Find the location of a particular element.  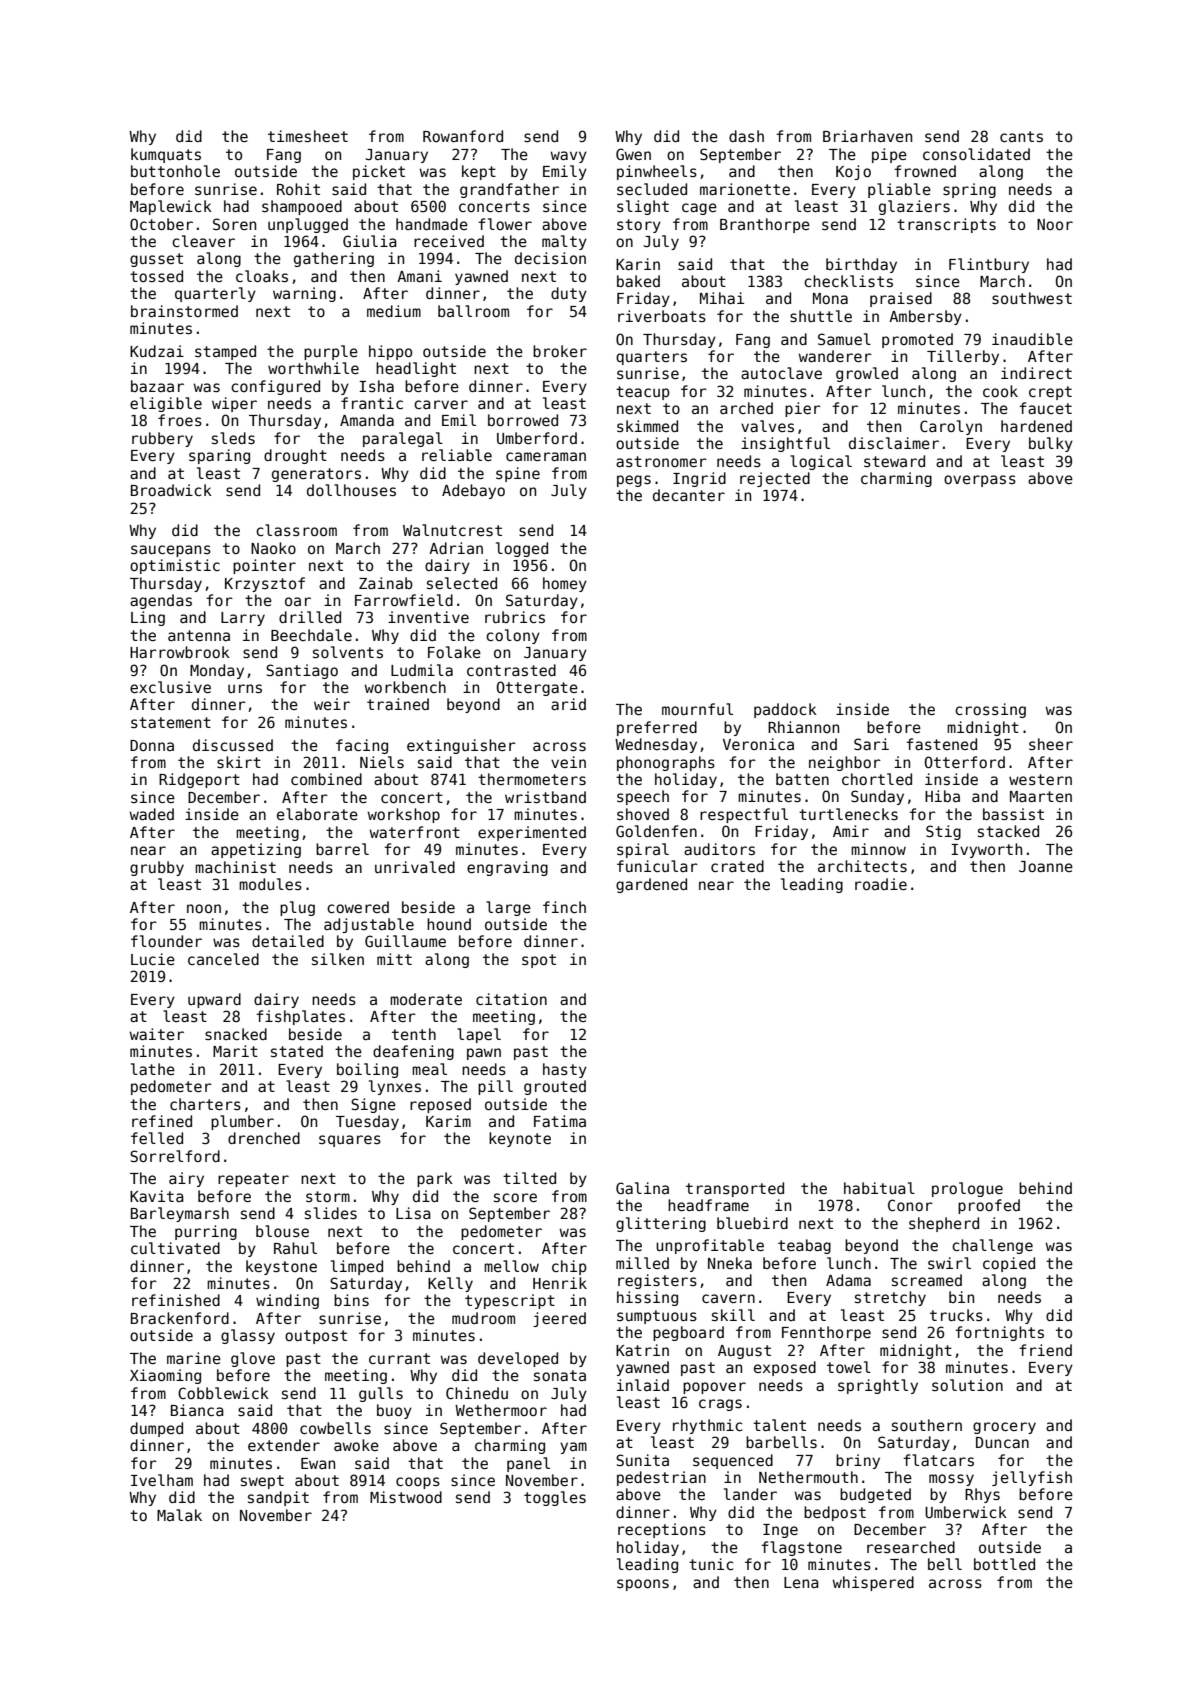

logical is located at coordinates (821, 462).
